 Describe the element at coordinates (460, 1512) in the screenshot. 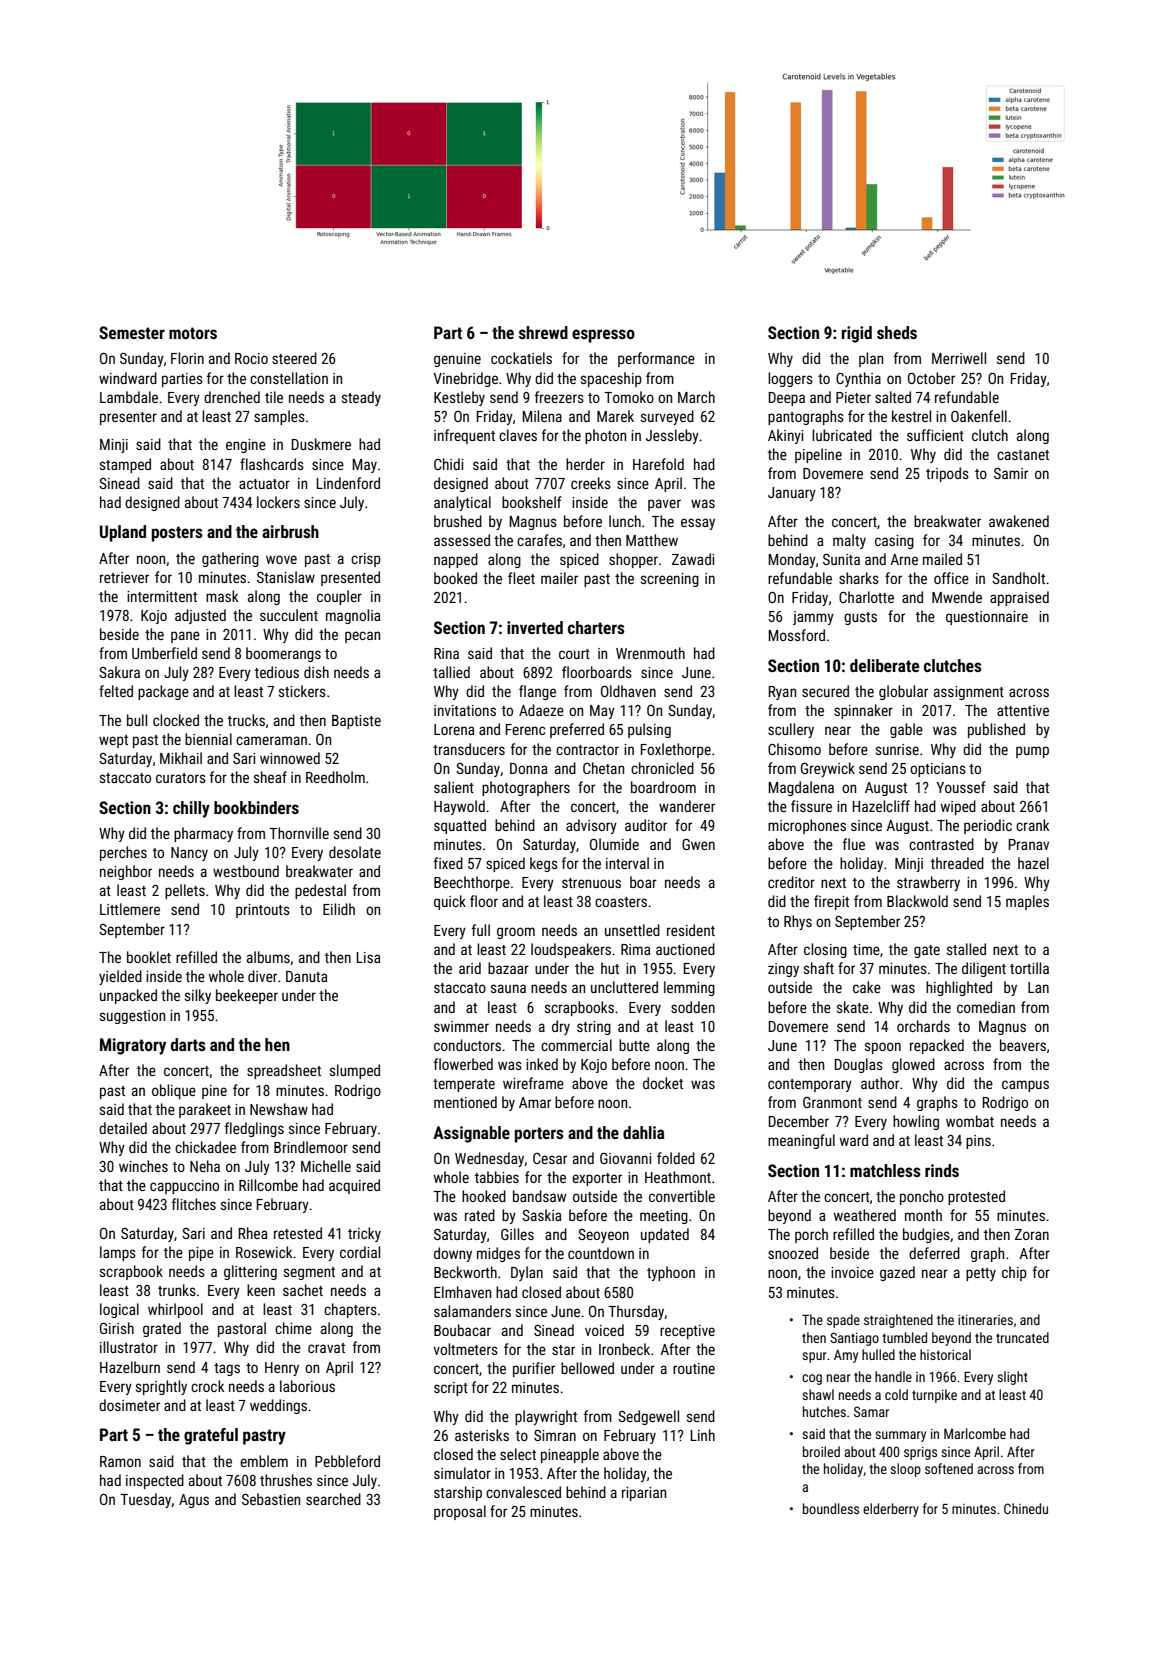

I see `proposal` at that location.
